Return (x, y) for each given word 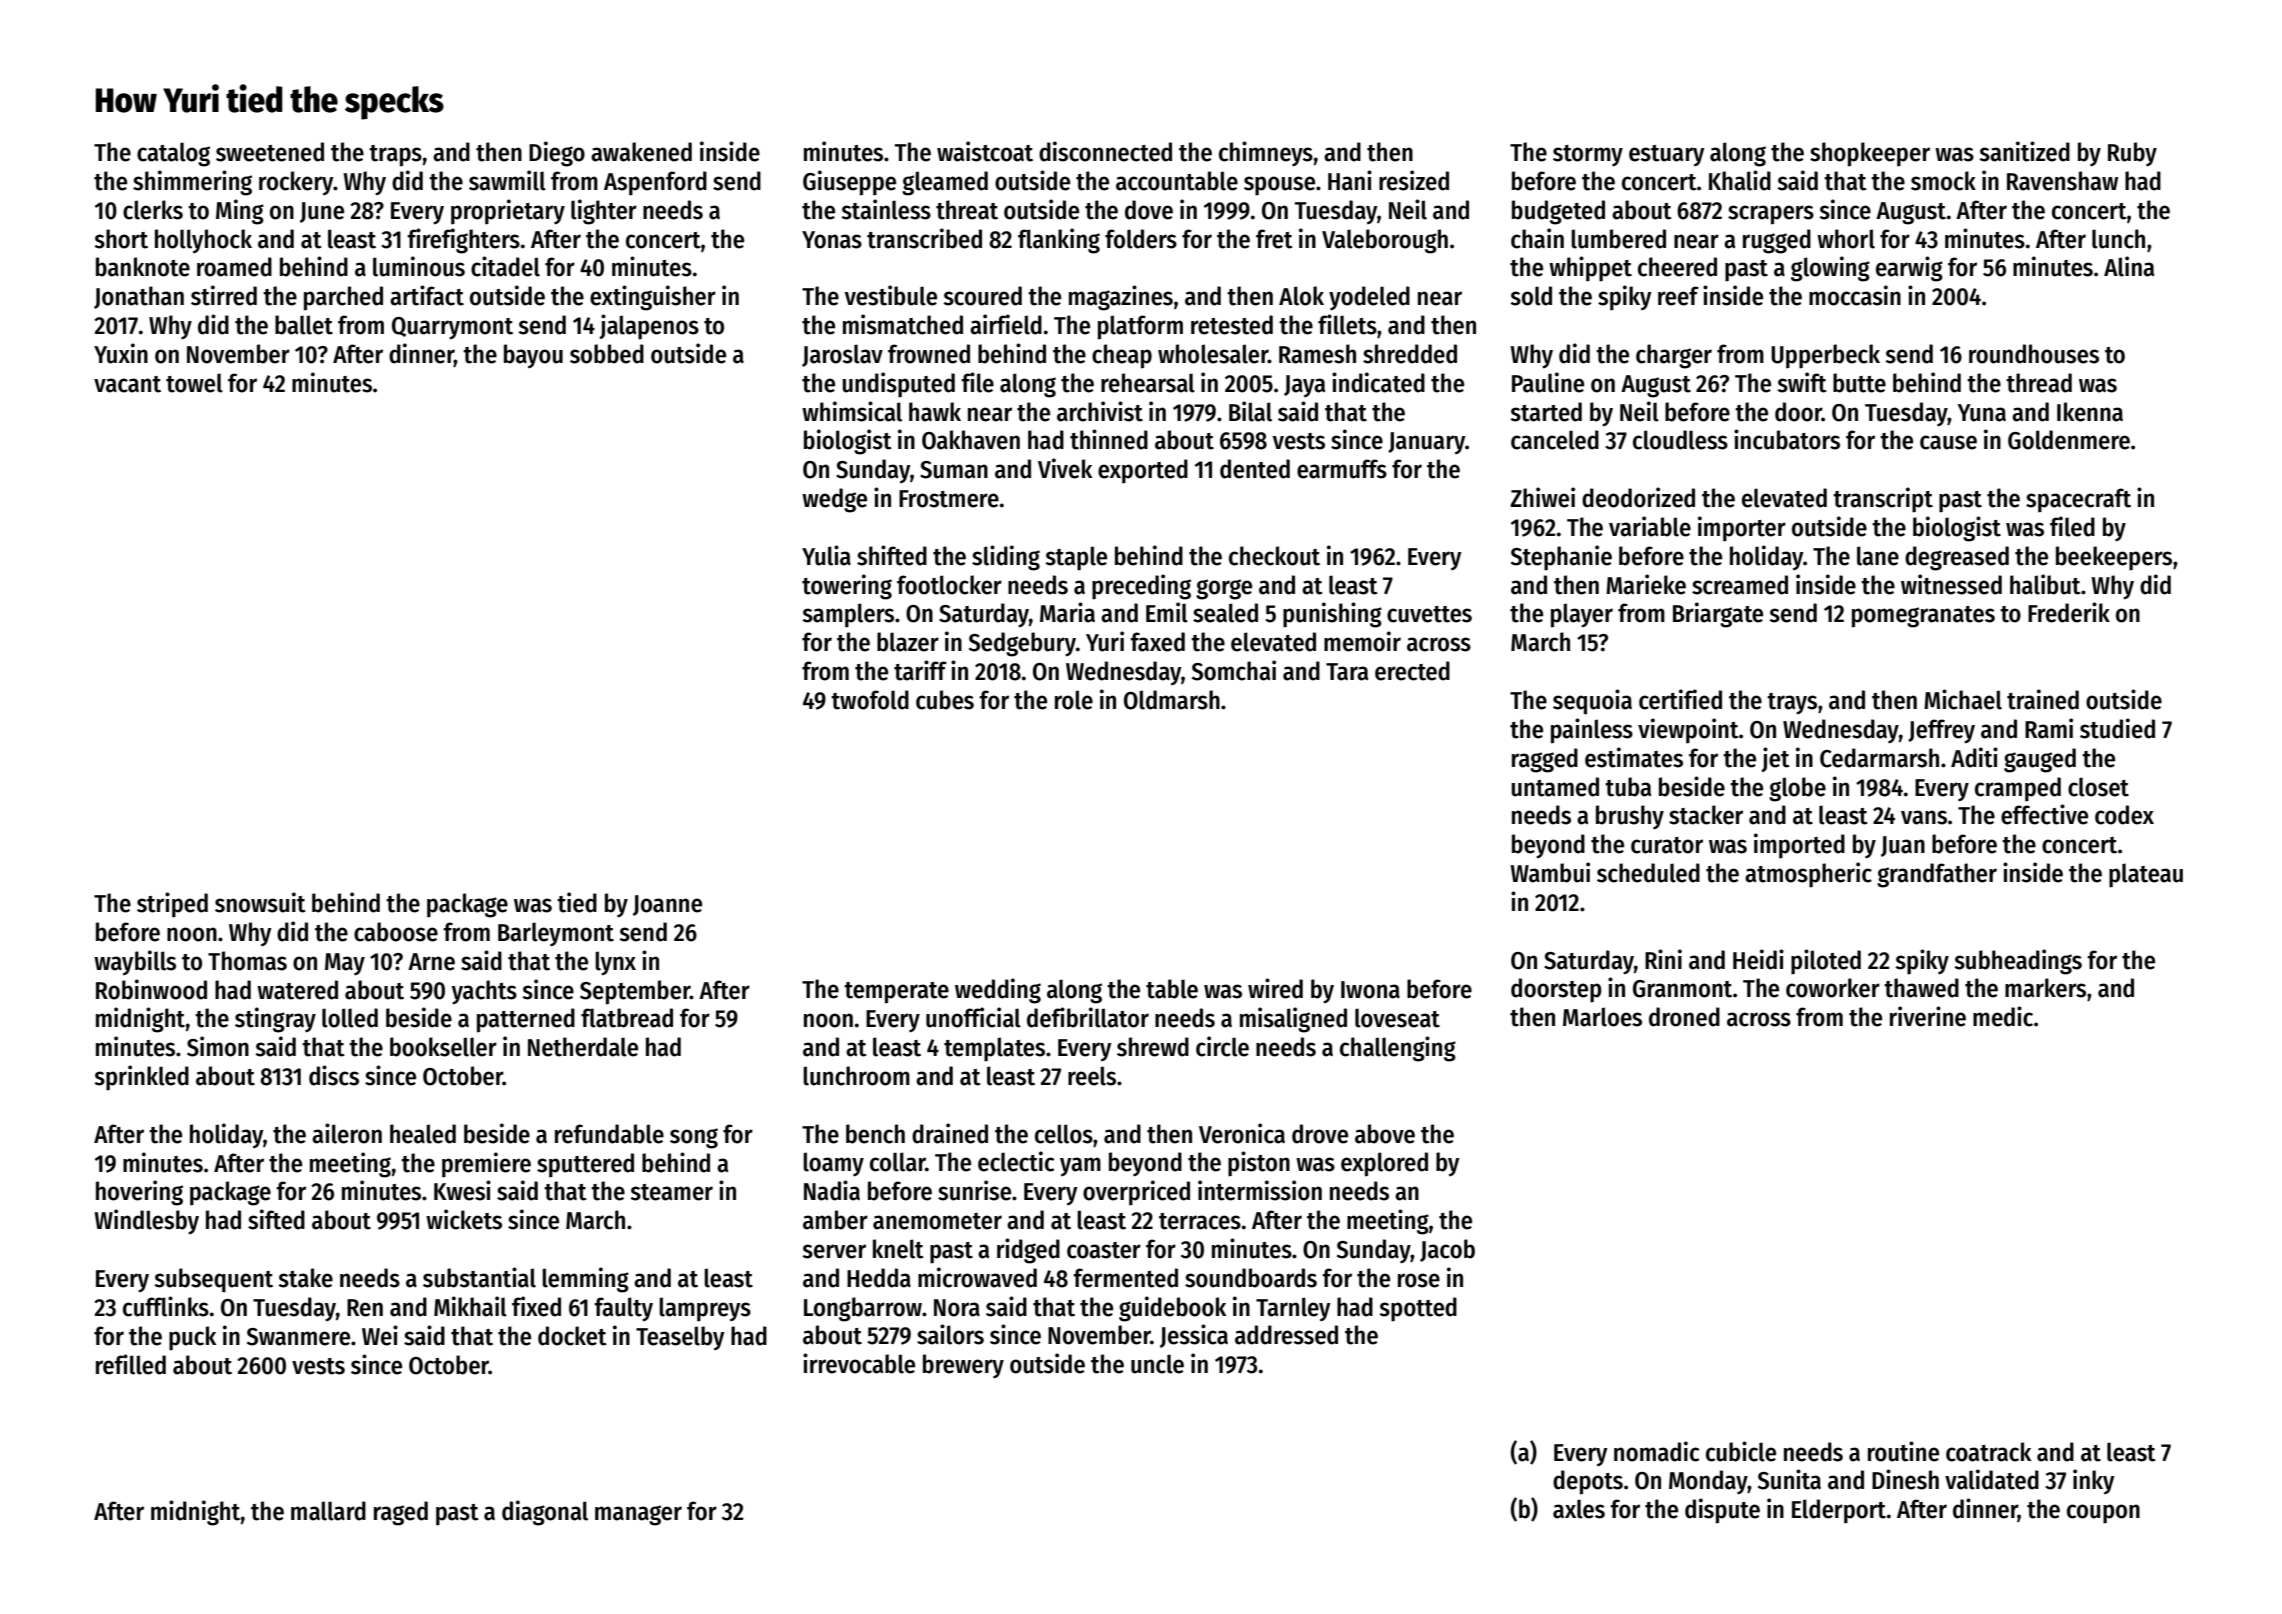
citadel (505, 266)
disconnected (1105, 151)
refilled (131, 1364)
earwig (1909, 269)
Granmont (1682, 989)
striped (172, 905)
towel (194, 383)
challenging (1398, 1049)
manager (638, 1515)
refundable (609, 1134)
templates (994, 1049)
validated (1992, 1479)
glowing (1830, 269)
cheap (1122, 356)
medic (2003, 1016)
